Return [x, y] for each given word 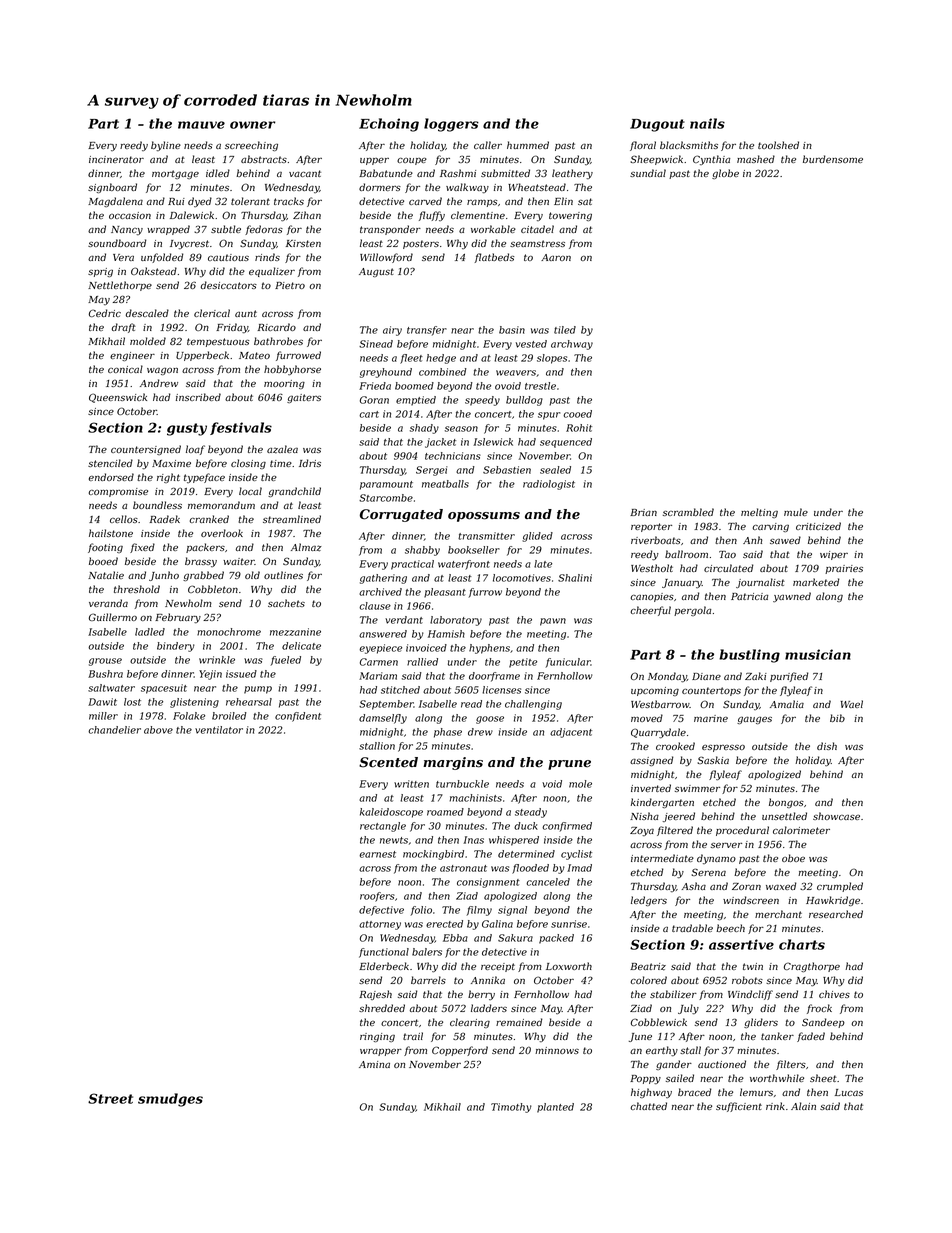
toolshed [778, 145]
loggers [451, 125]
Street [110, 1098]
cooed [577, 414]
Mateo [254, 355]
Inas [473, 840]
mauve [201, 125]
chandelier [114, 730]
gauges [754, 720]
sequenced [566, 443]
